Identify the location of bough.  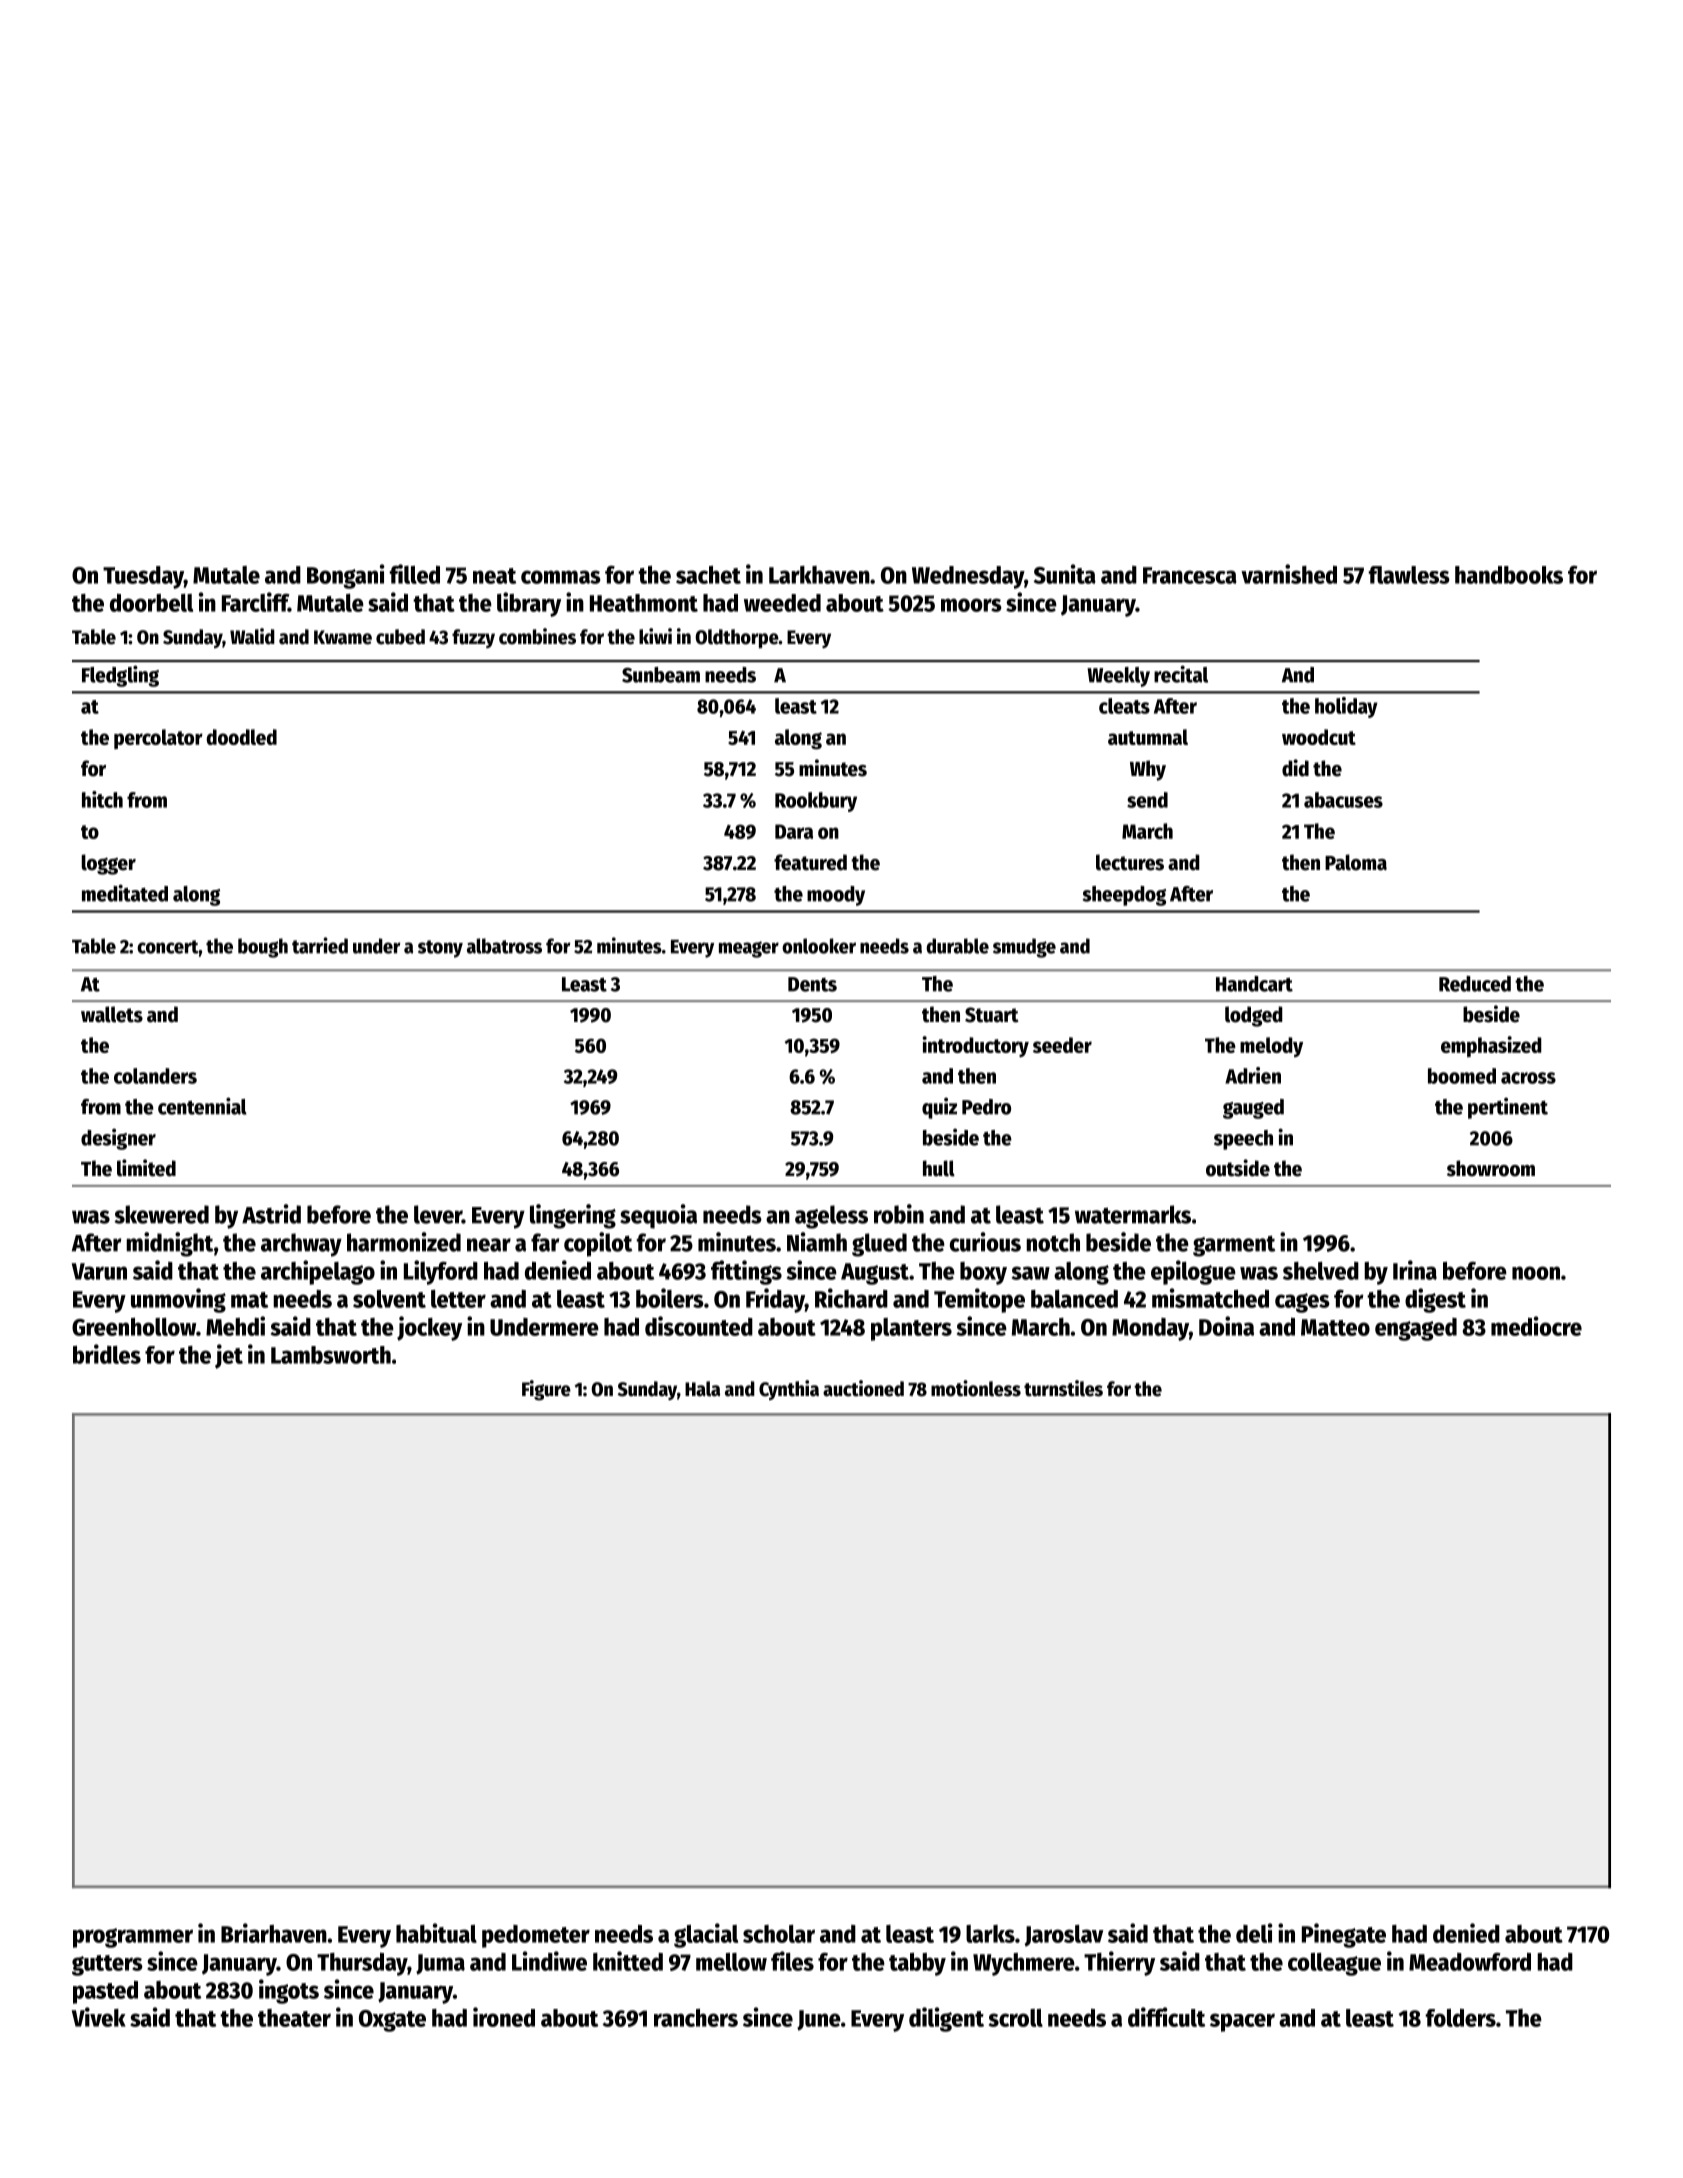
(263, 948).
